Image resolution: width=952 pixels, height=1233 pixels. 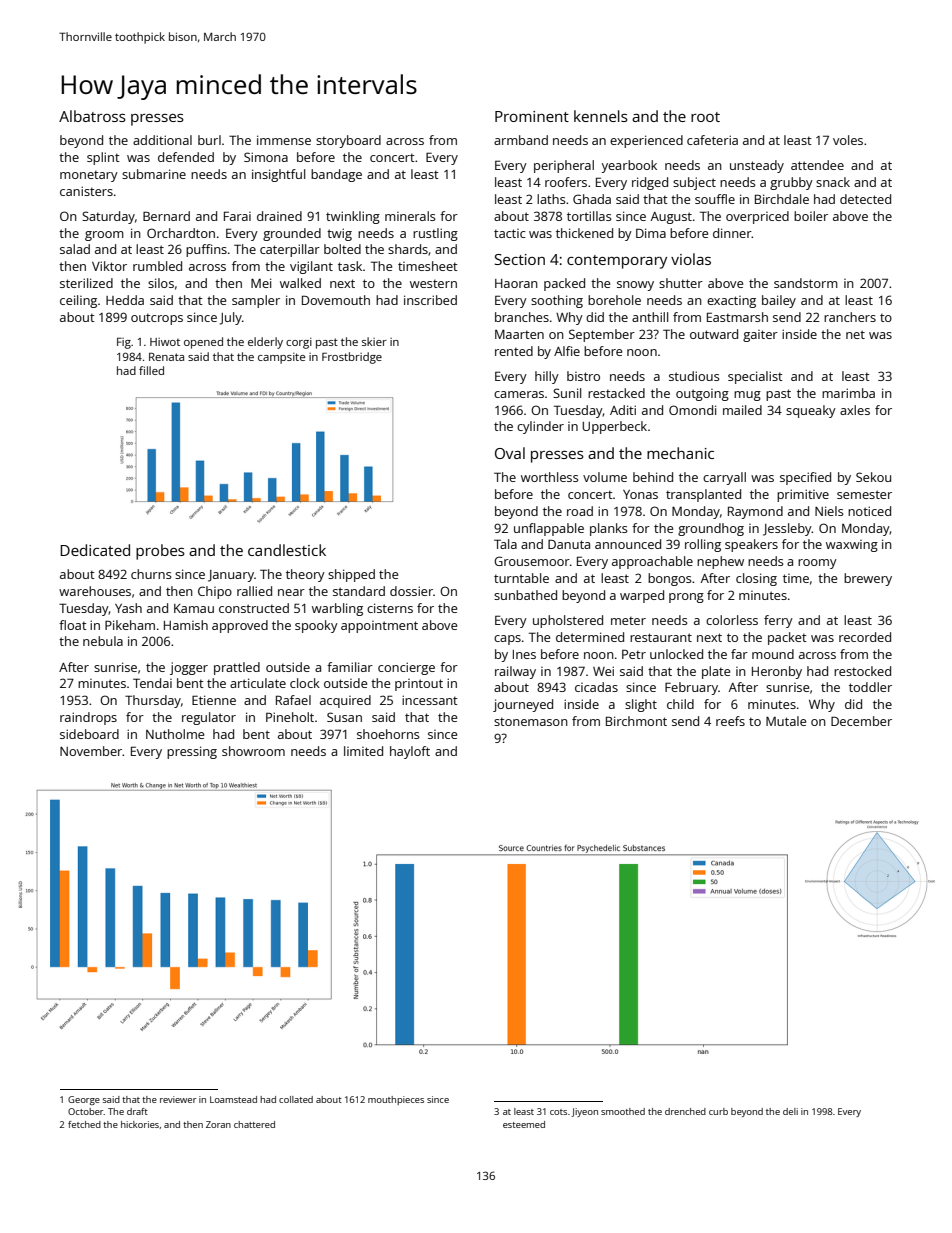 What do you see at coordinates (811, 216) in the screenshot?
I see `boiler` at bounding box center [811, 216].
